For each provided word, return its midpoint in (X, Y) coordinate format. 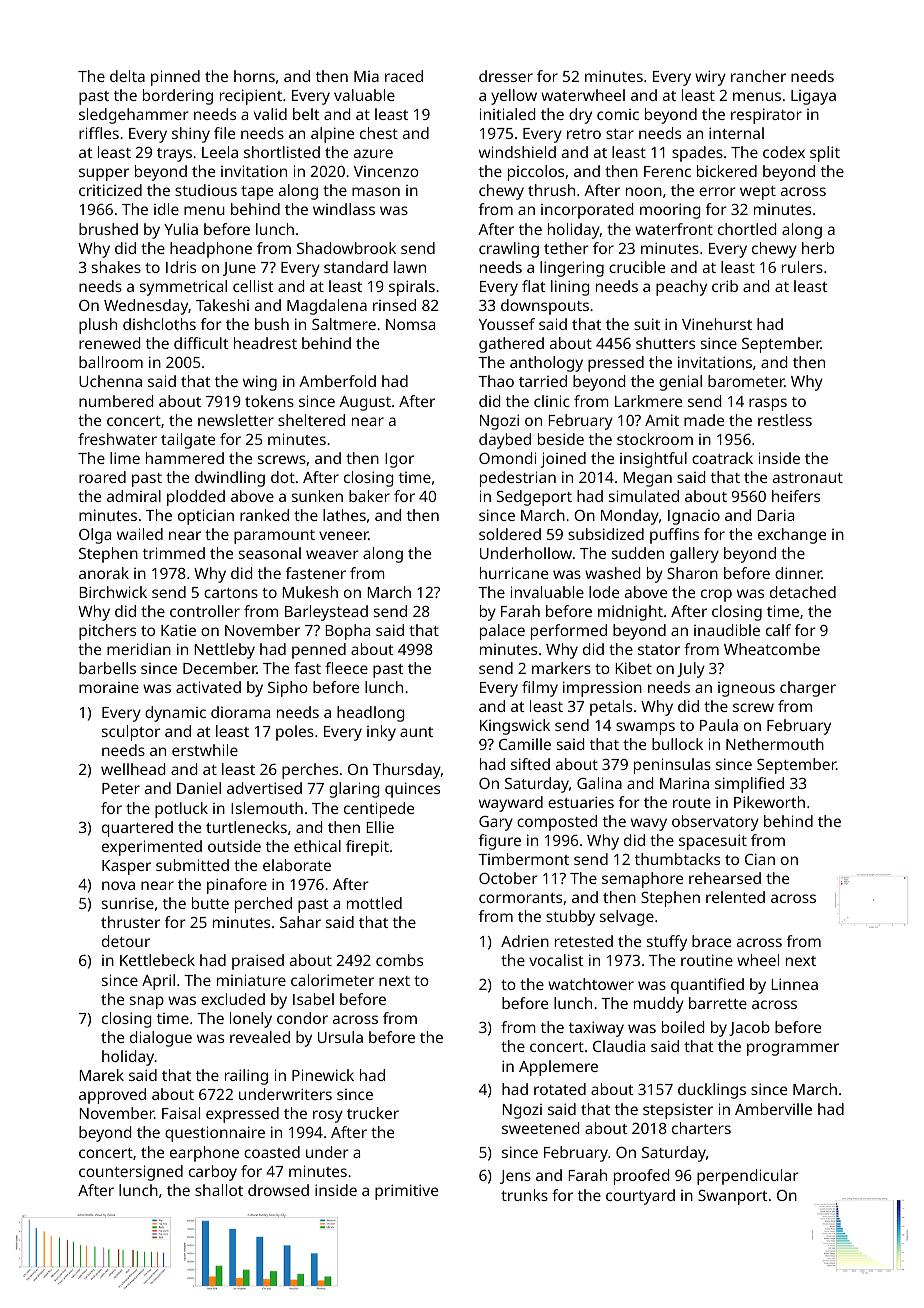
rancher (758, 76)
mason (376, 191)
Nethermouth (775, 744)
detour (126, 941)
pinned (175, 78)
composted (557, 823)
